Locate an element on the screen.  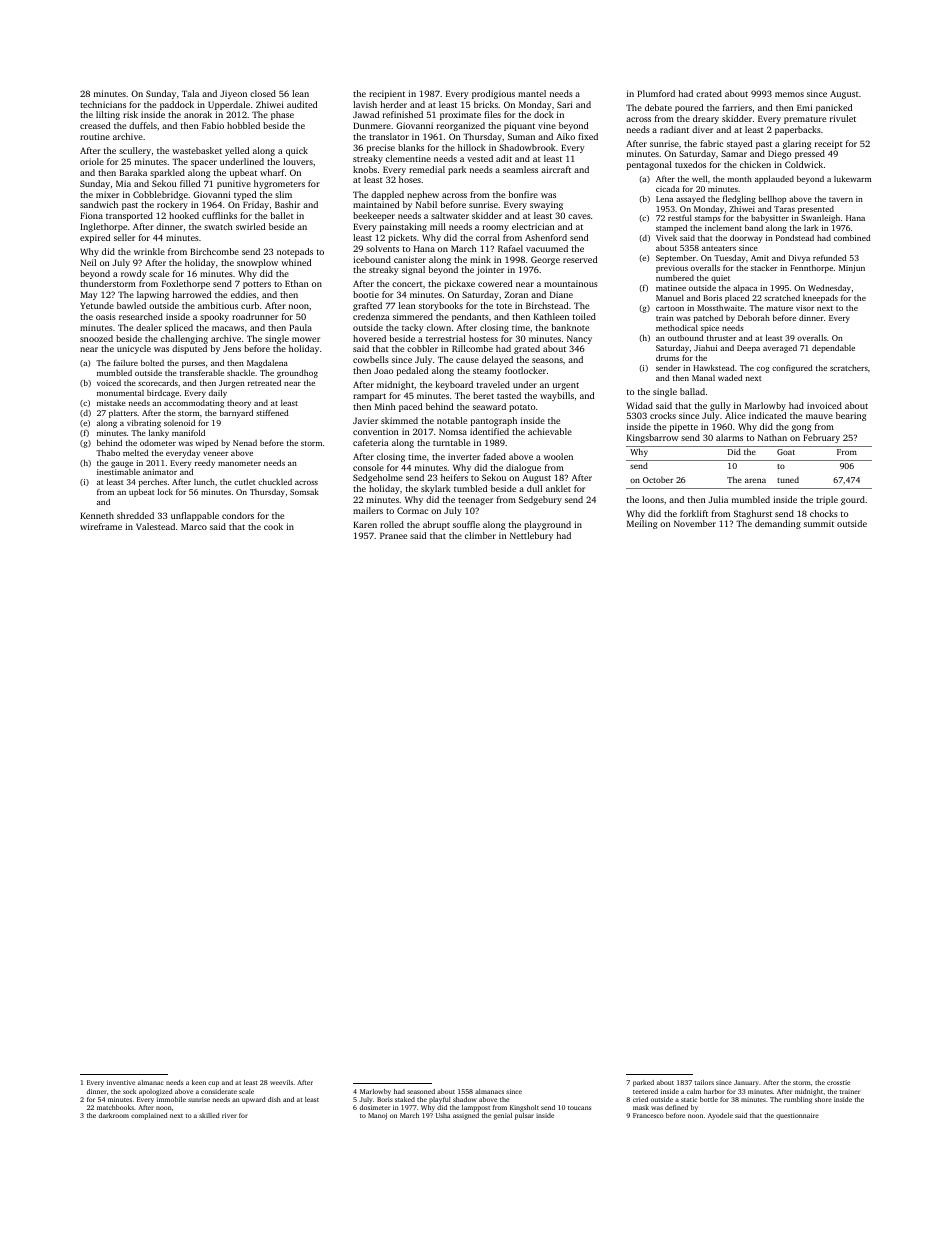
Yetunde is located at coordinates (97, 305).
